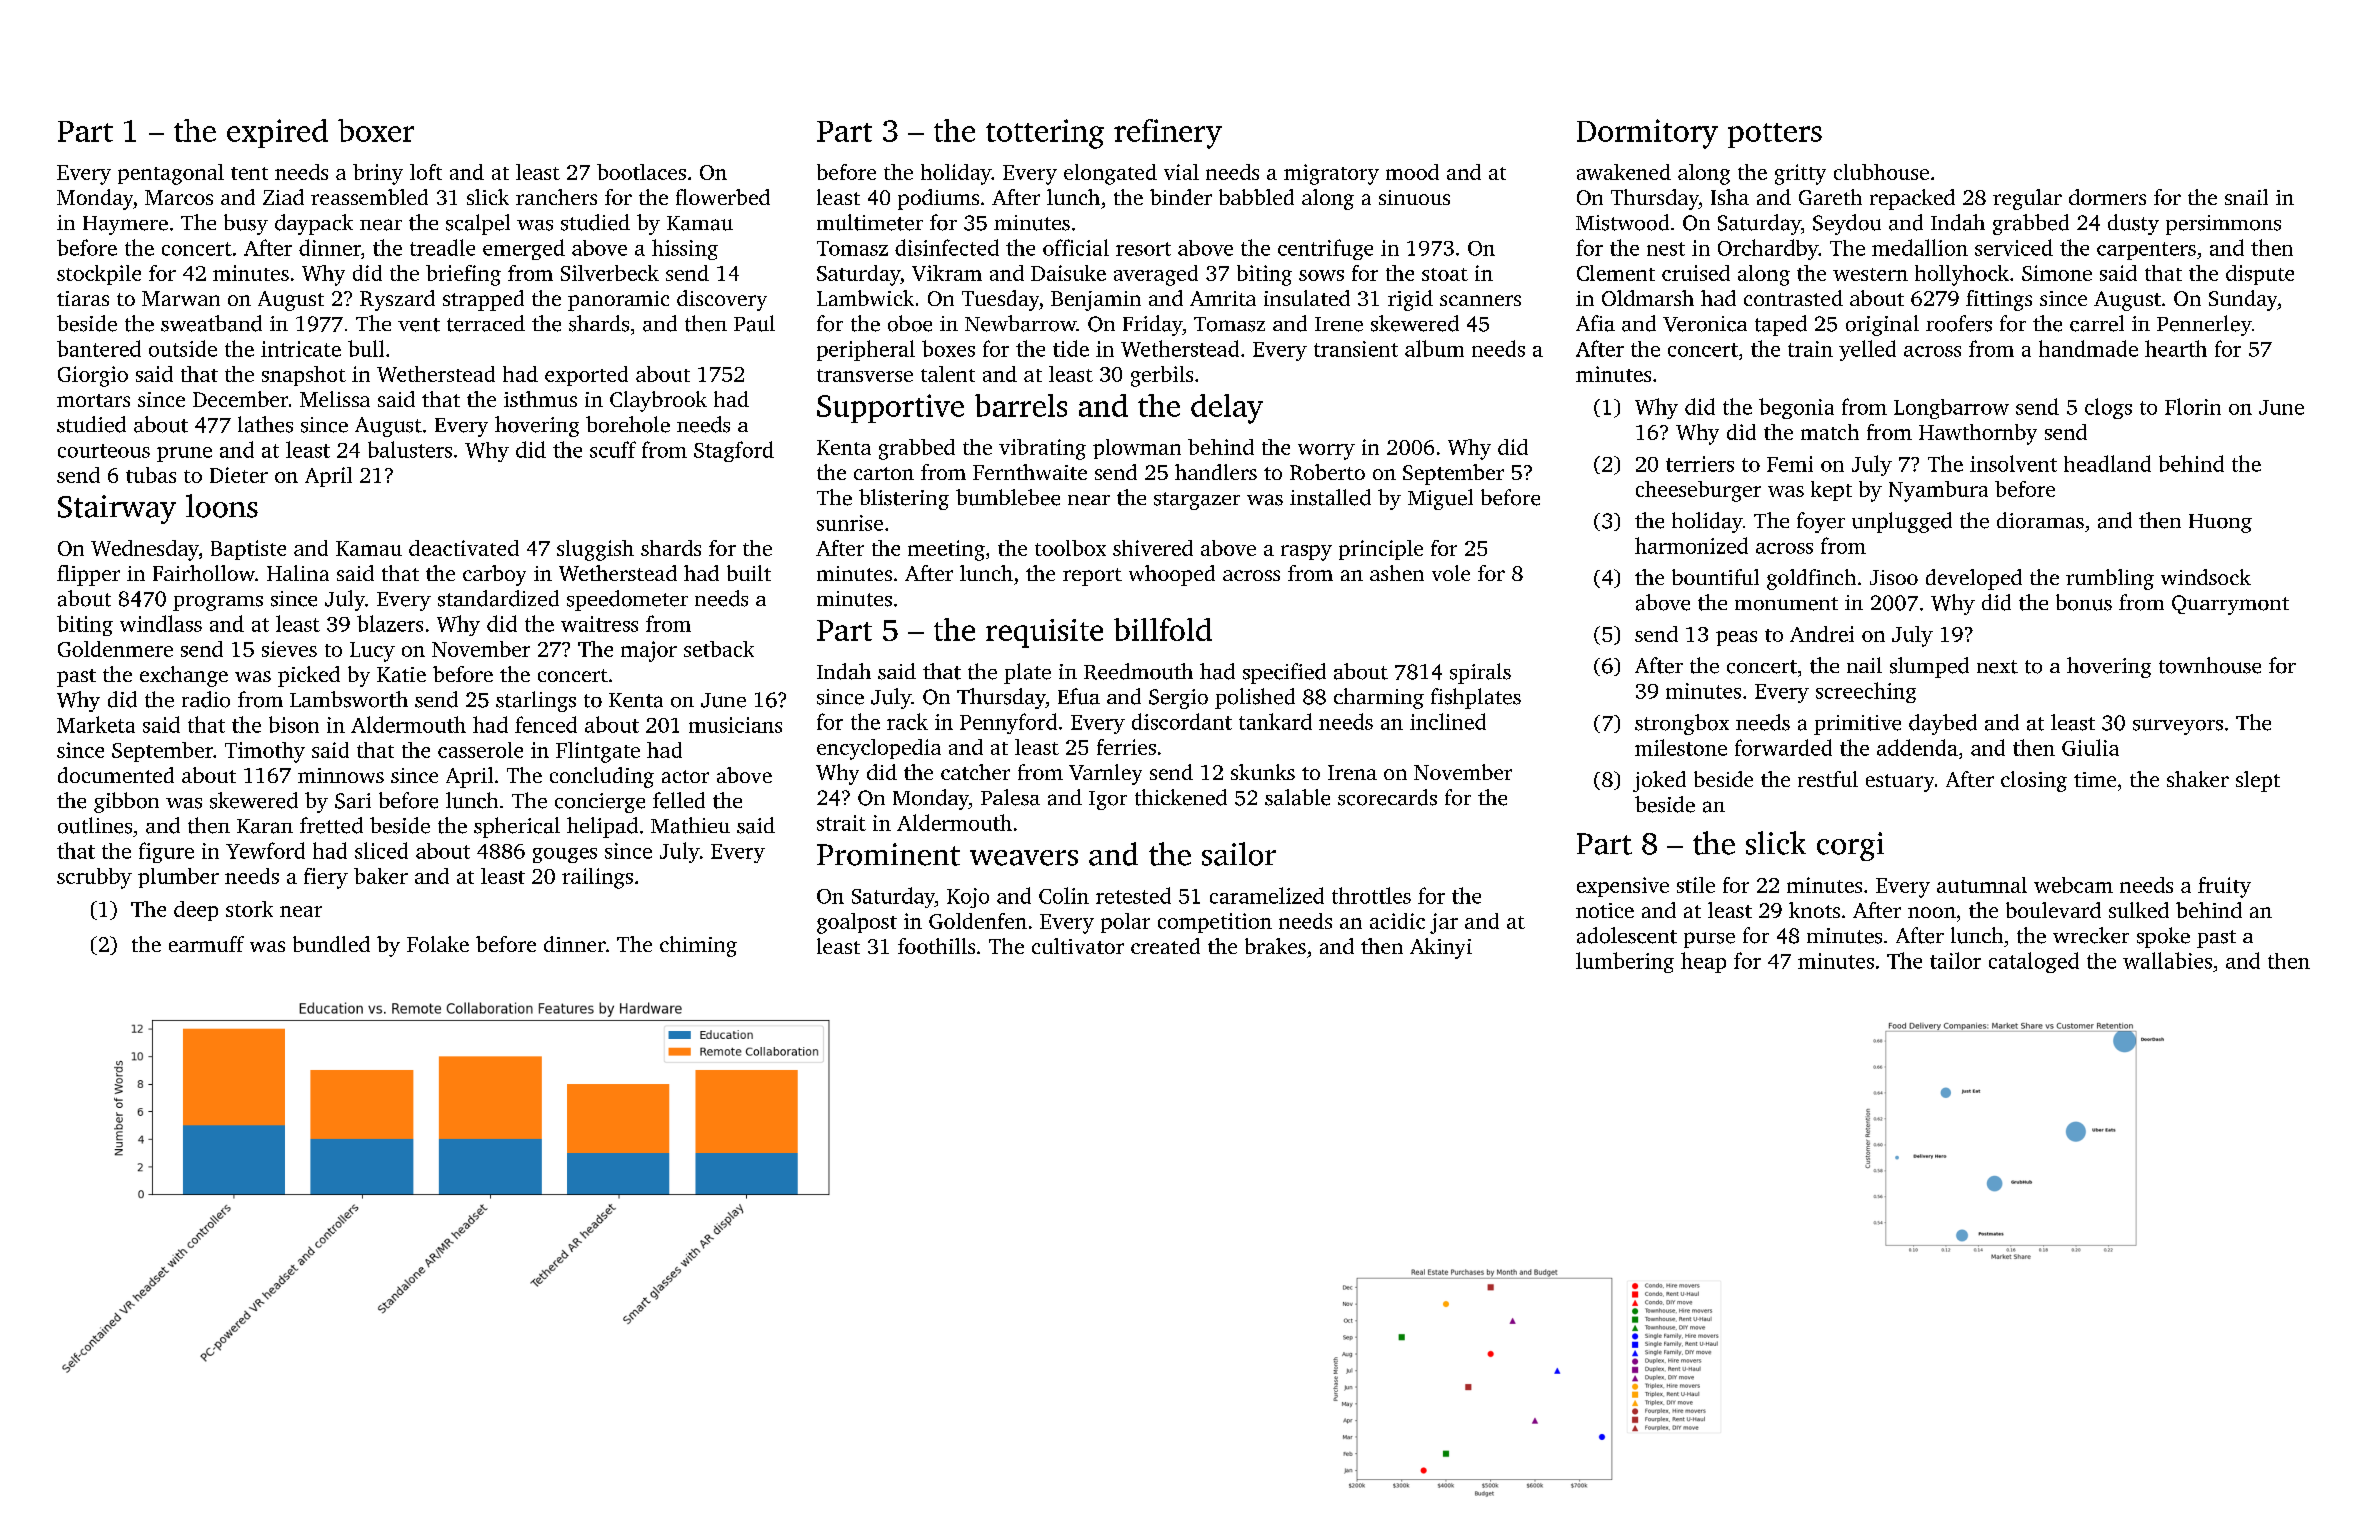  What do you see at coordinates (438, 944) in the document?
I see `Folake` at bounding box center [438, 944].
